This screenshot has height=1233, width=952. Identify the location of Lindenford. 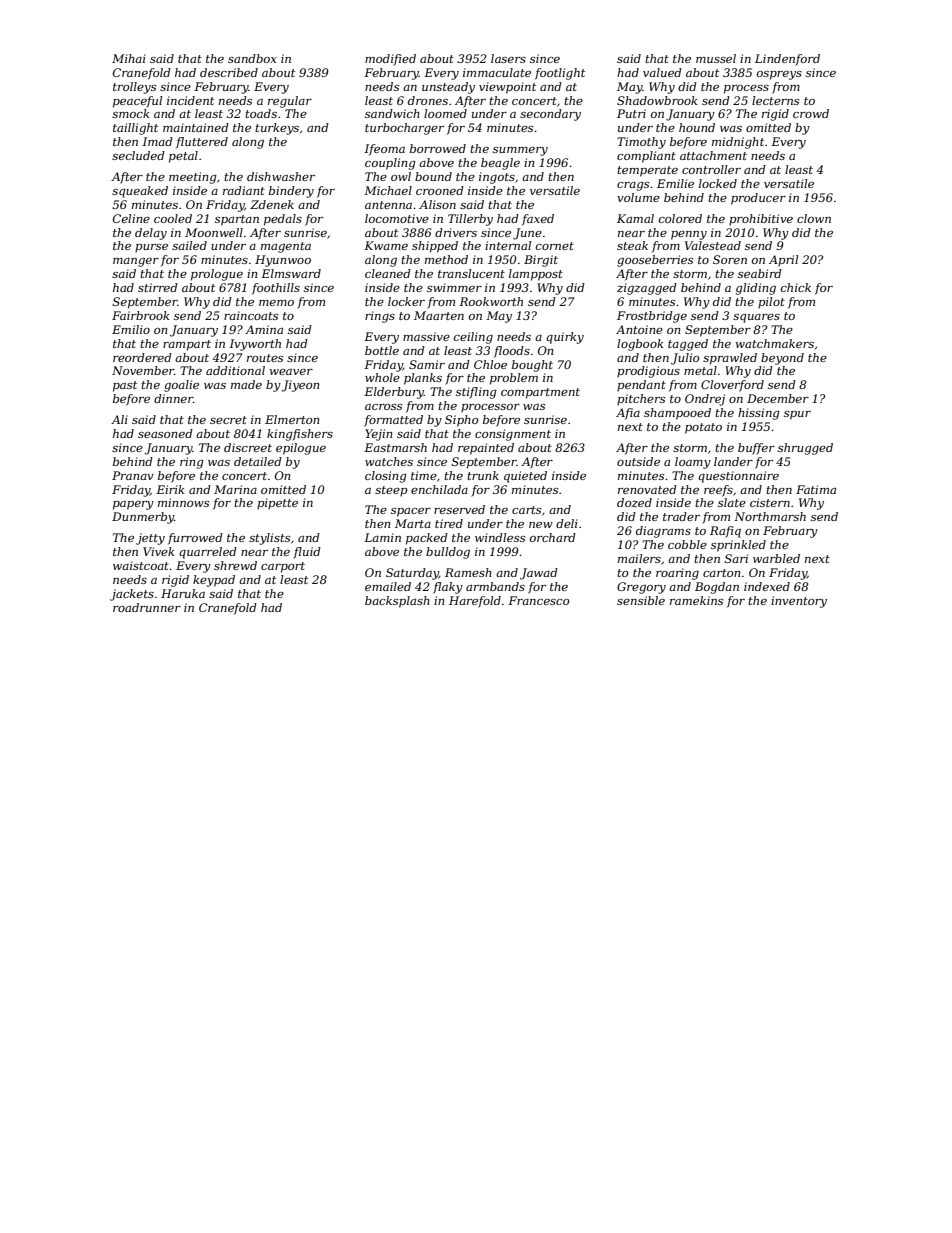
(787, 60).
